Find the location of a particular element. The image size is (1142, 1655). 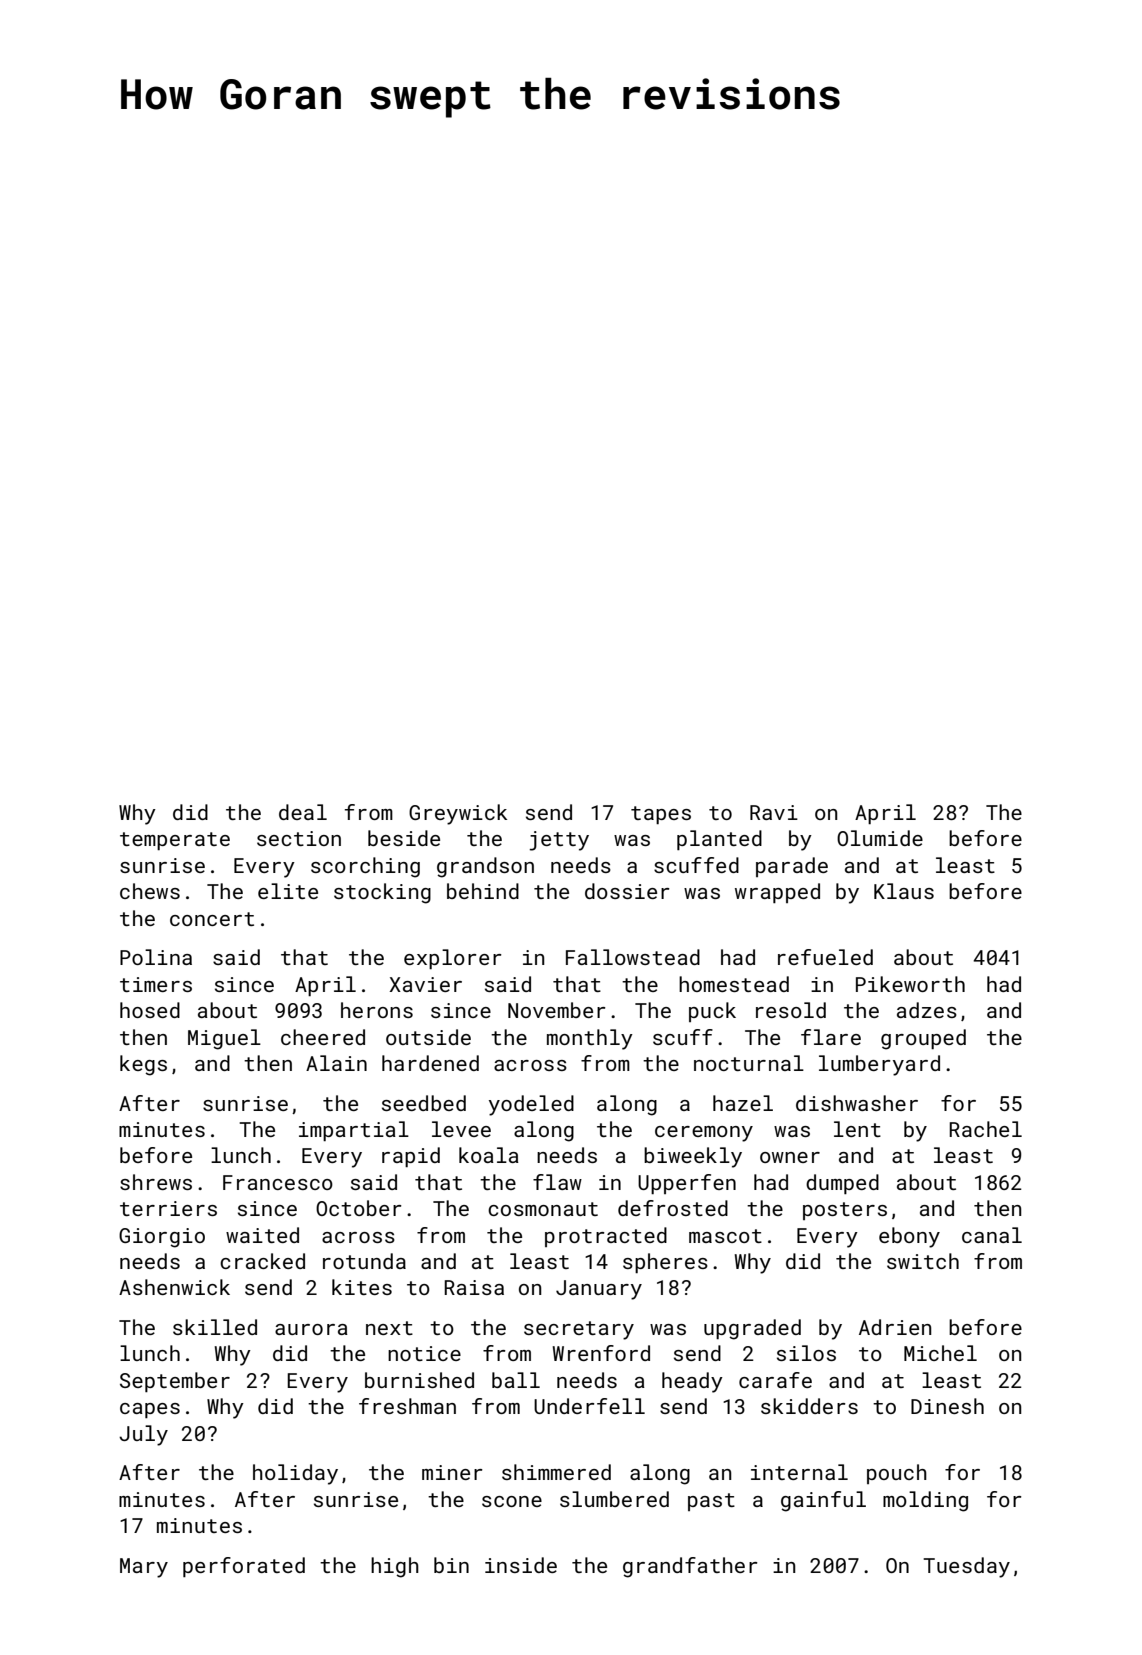

Mary is located at coordinates (144, 1568).
